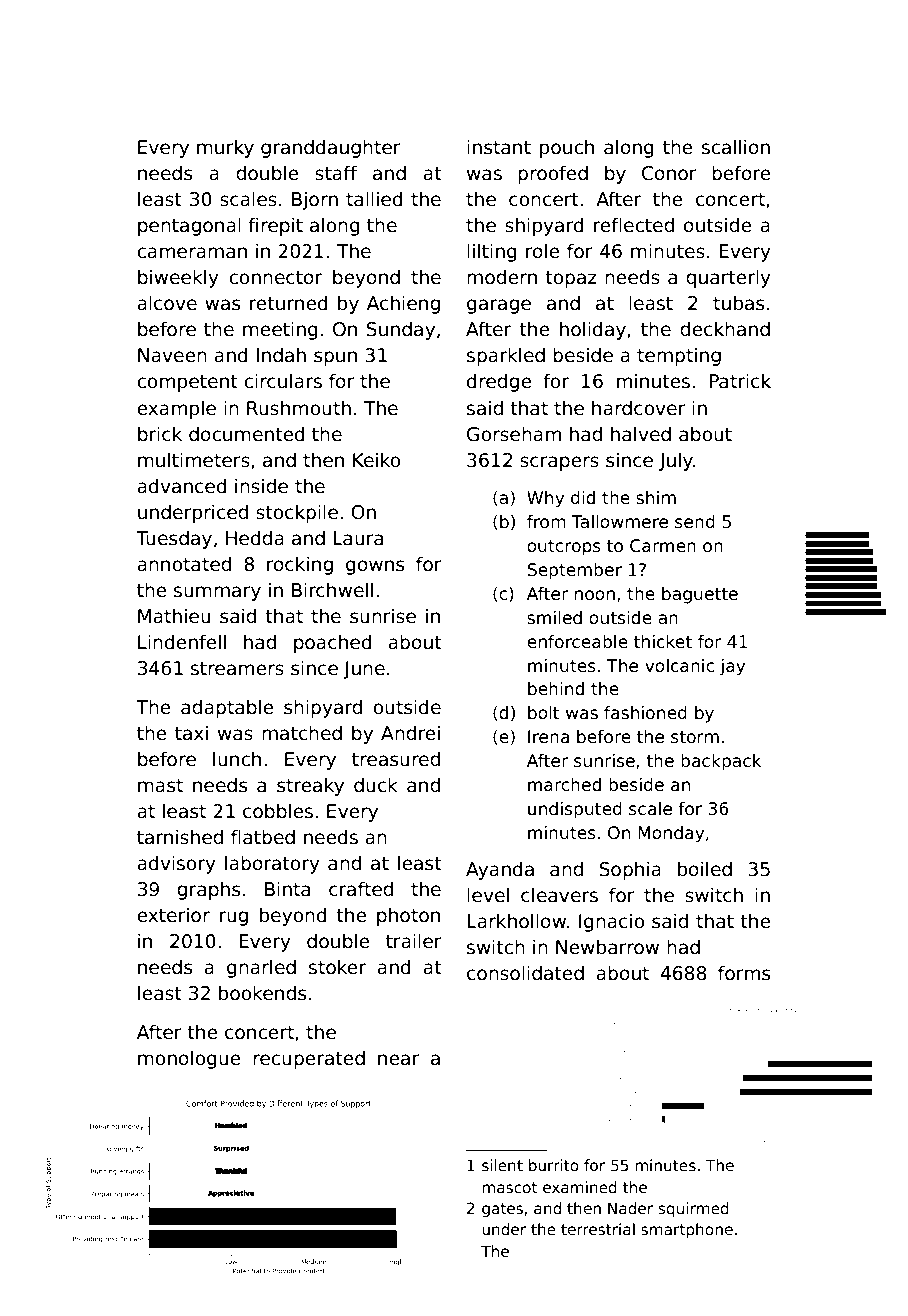  What do you see at coordinates (189, 1059) in the page?
I see `monologue` at bounding box center [189, 1059].
